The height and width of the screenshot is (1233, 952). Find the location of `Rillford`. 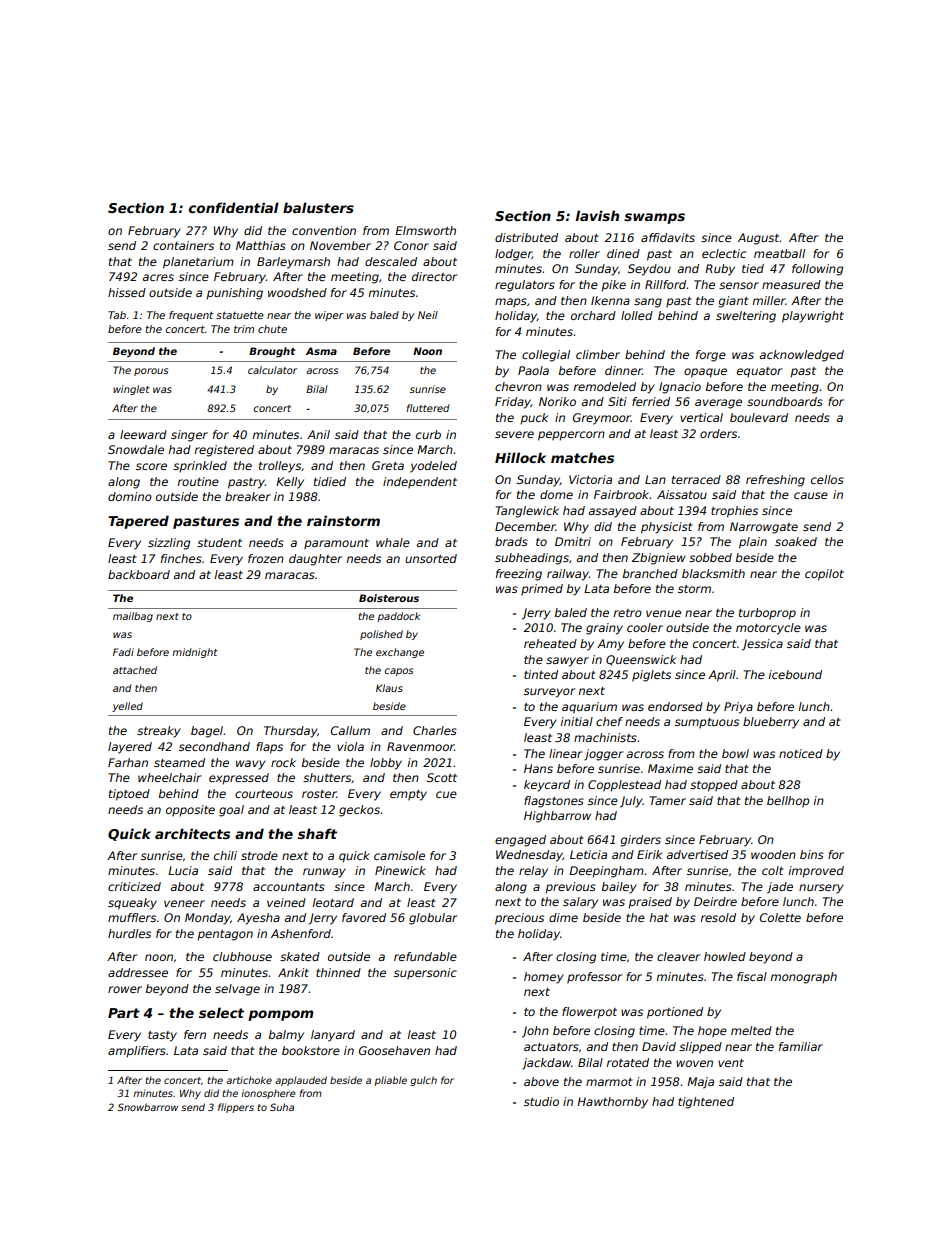

Rillford is located at coordinates (666, 284).
